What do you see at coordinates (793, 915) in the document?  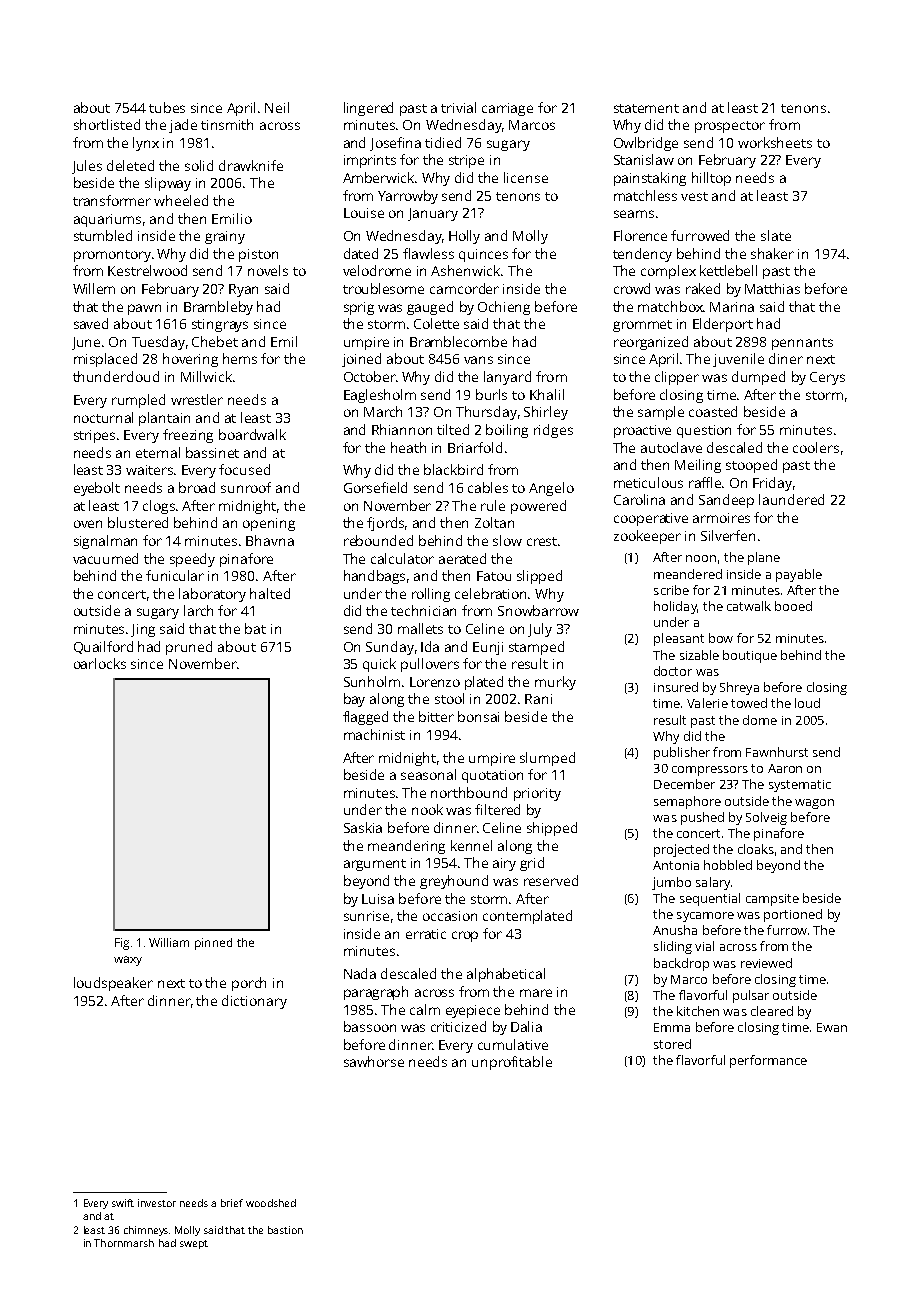 I see `portioned` at bounding box center [793, 915].
